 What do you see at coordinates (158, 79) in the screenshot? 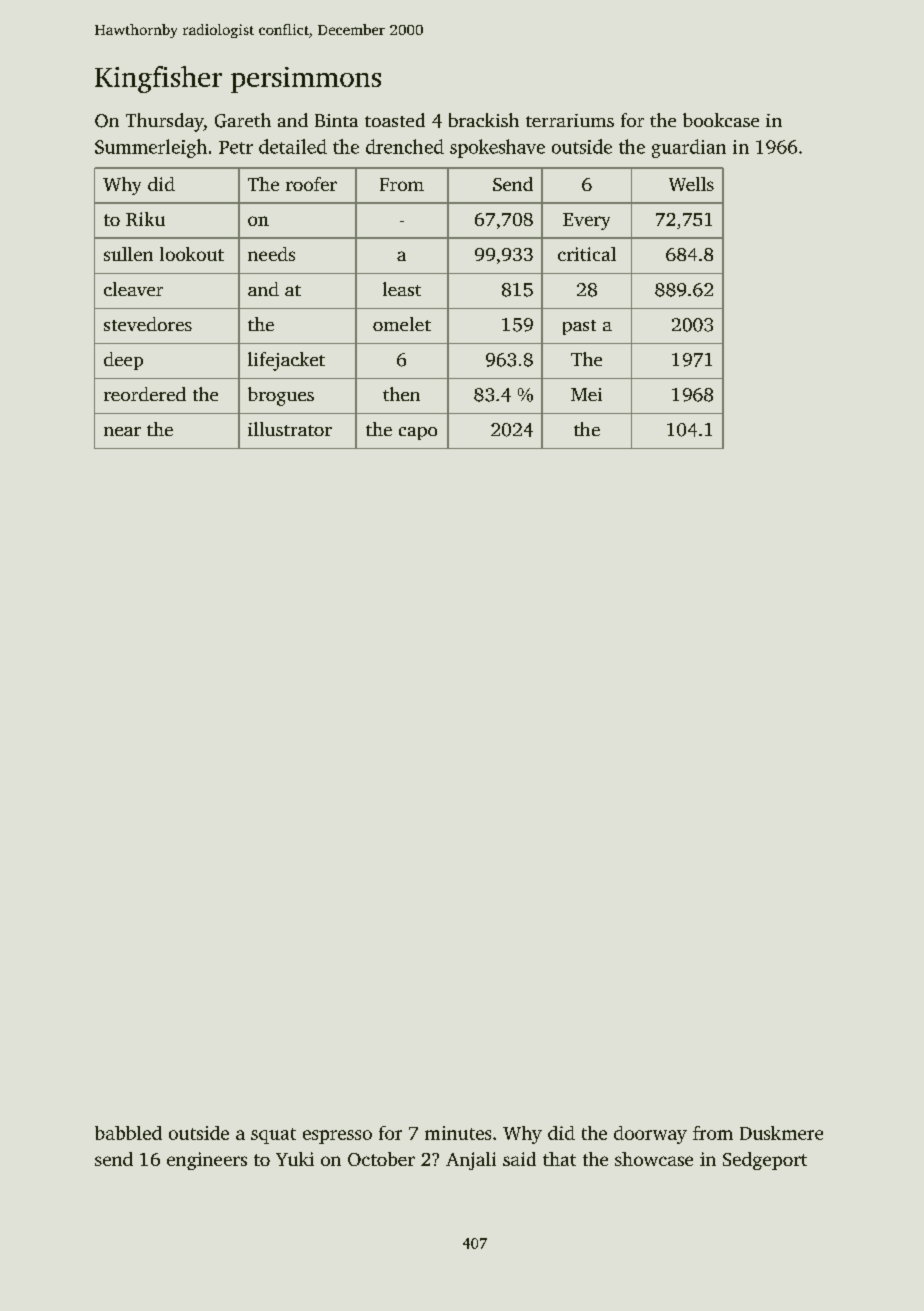
I see `Kingfisher` at bounding box center [158, 79].
